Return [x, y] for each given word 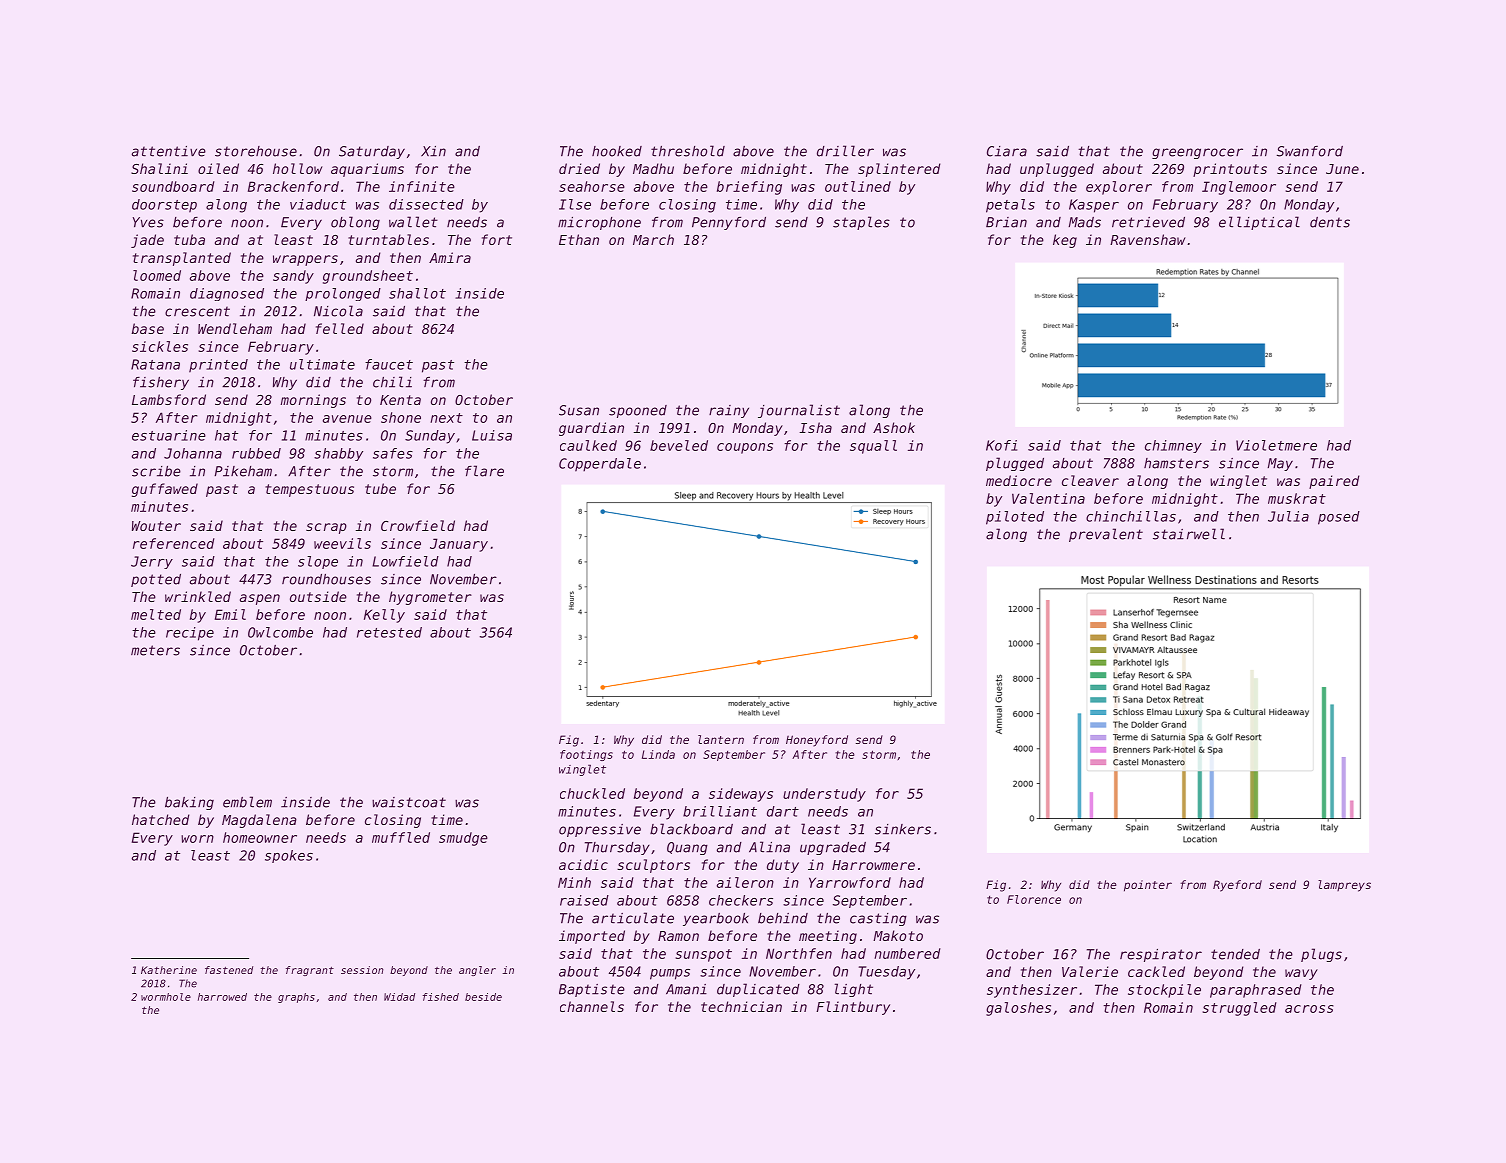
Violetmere [1276, 445]
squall [873, 447]
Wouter [156, 526]
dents [1330, 222]
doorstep [164, 206]
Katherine [169, 970]
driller [845, 151]
